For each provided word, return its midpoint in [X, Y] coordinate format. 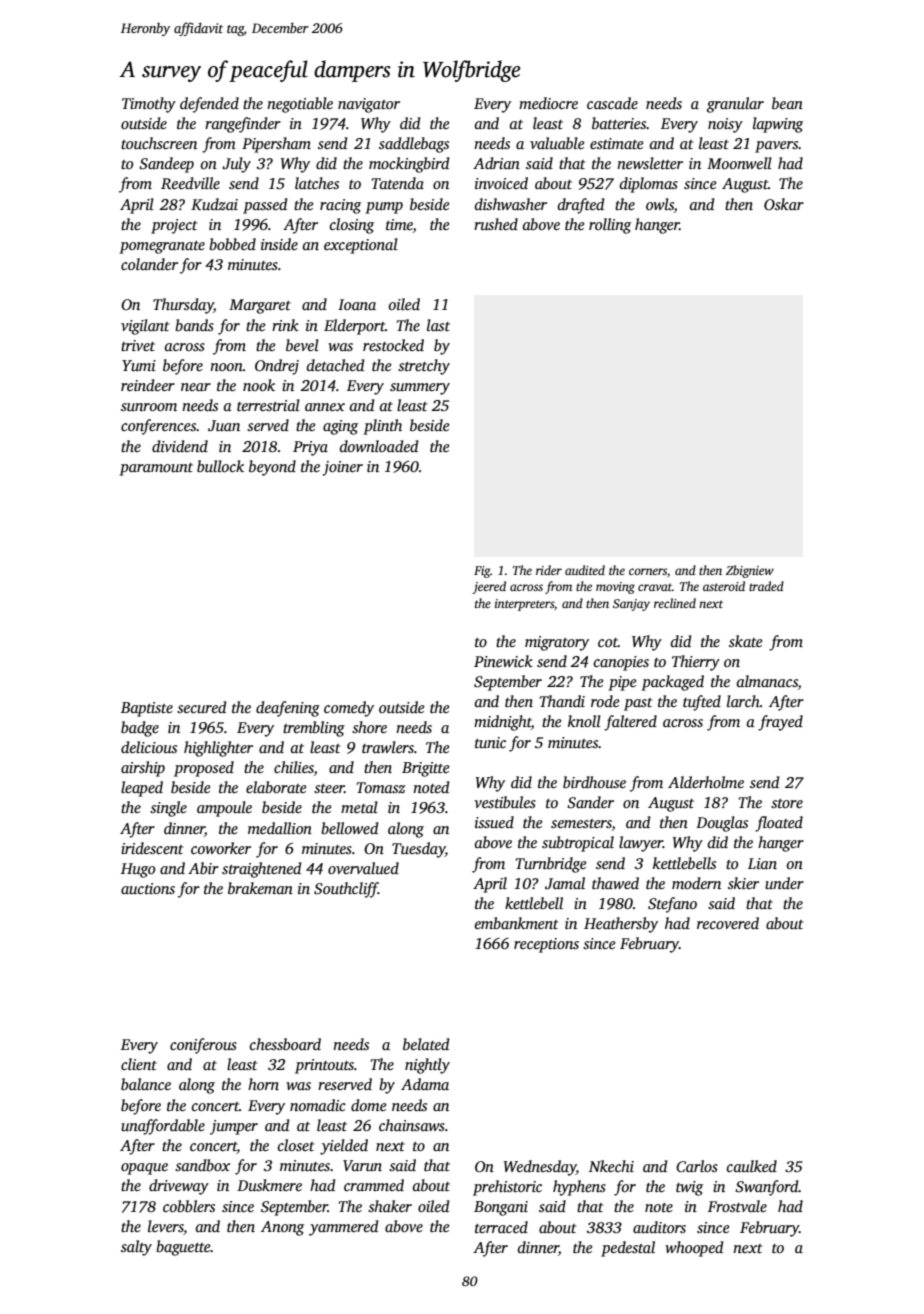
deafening [288, 709]
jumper [234, 1127]
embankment [516, 923]
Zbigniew [750, 571]
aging [340, 427]
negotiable [300, 105]
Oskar [784, 204]
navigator [369, 105]
